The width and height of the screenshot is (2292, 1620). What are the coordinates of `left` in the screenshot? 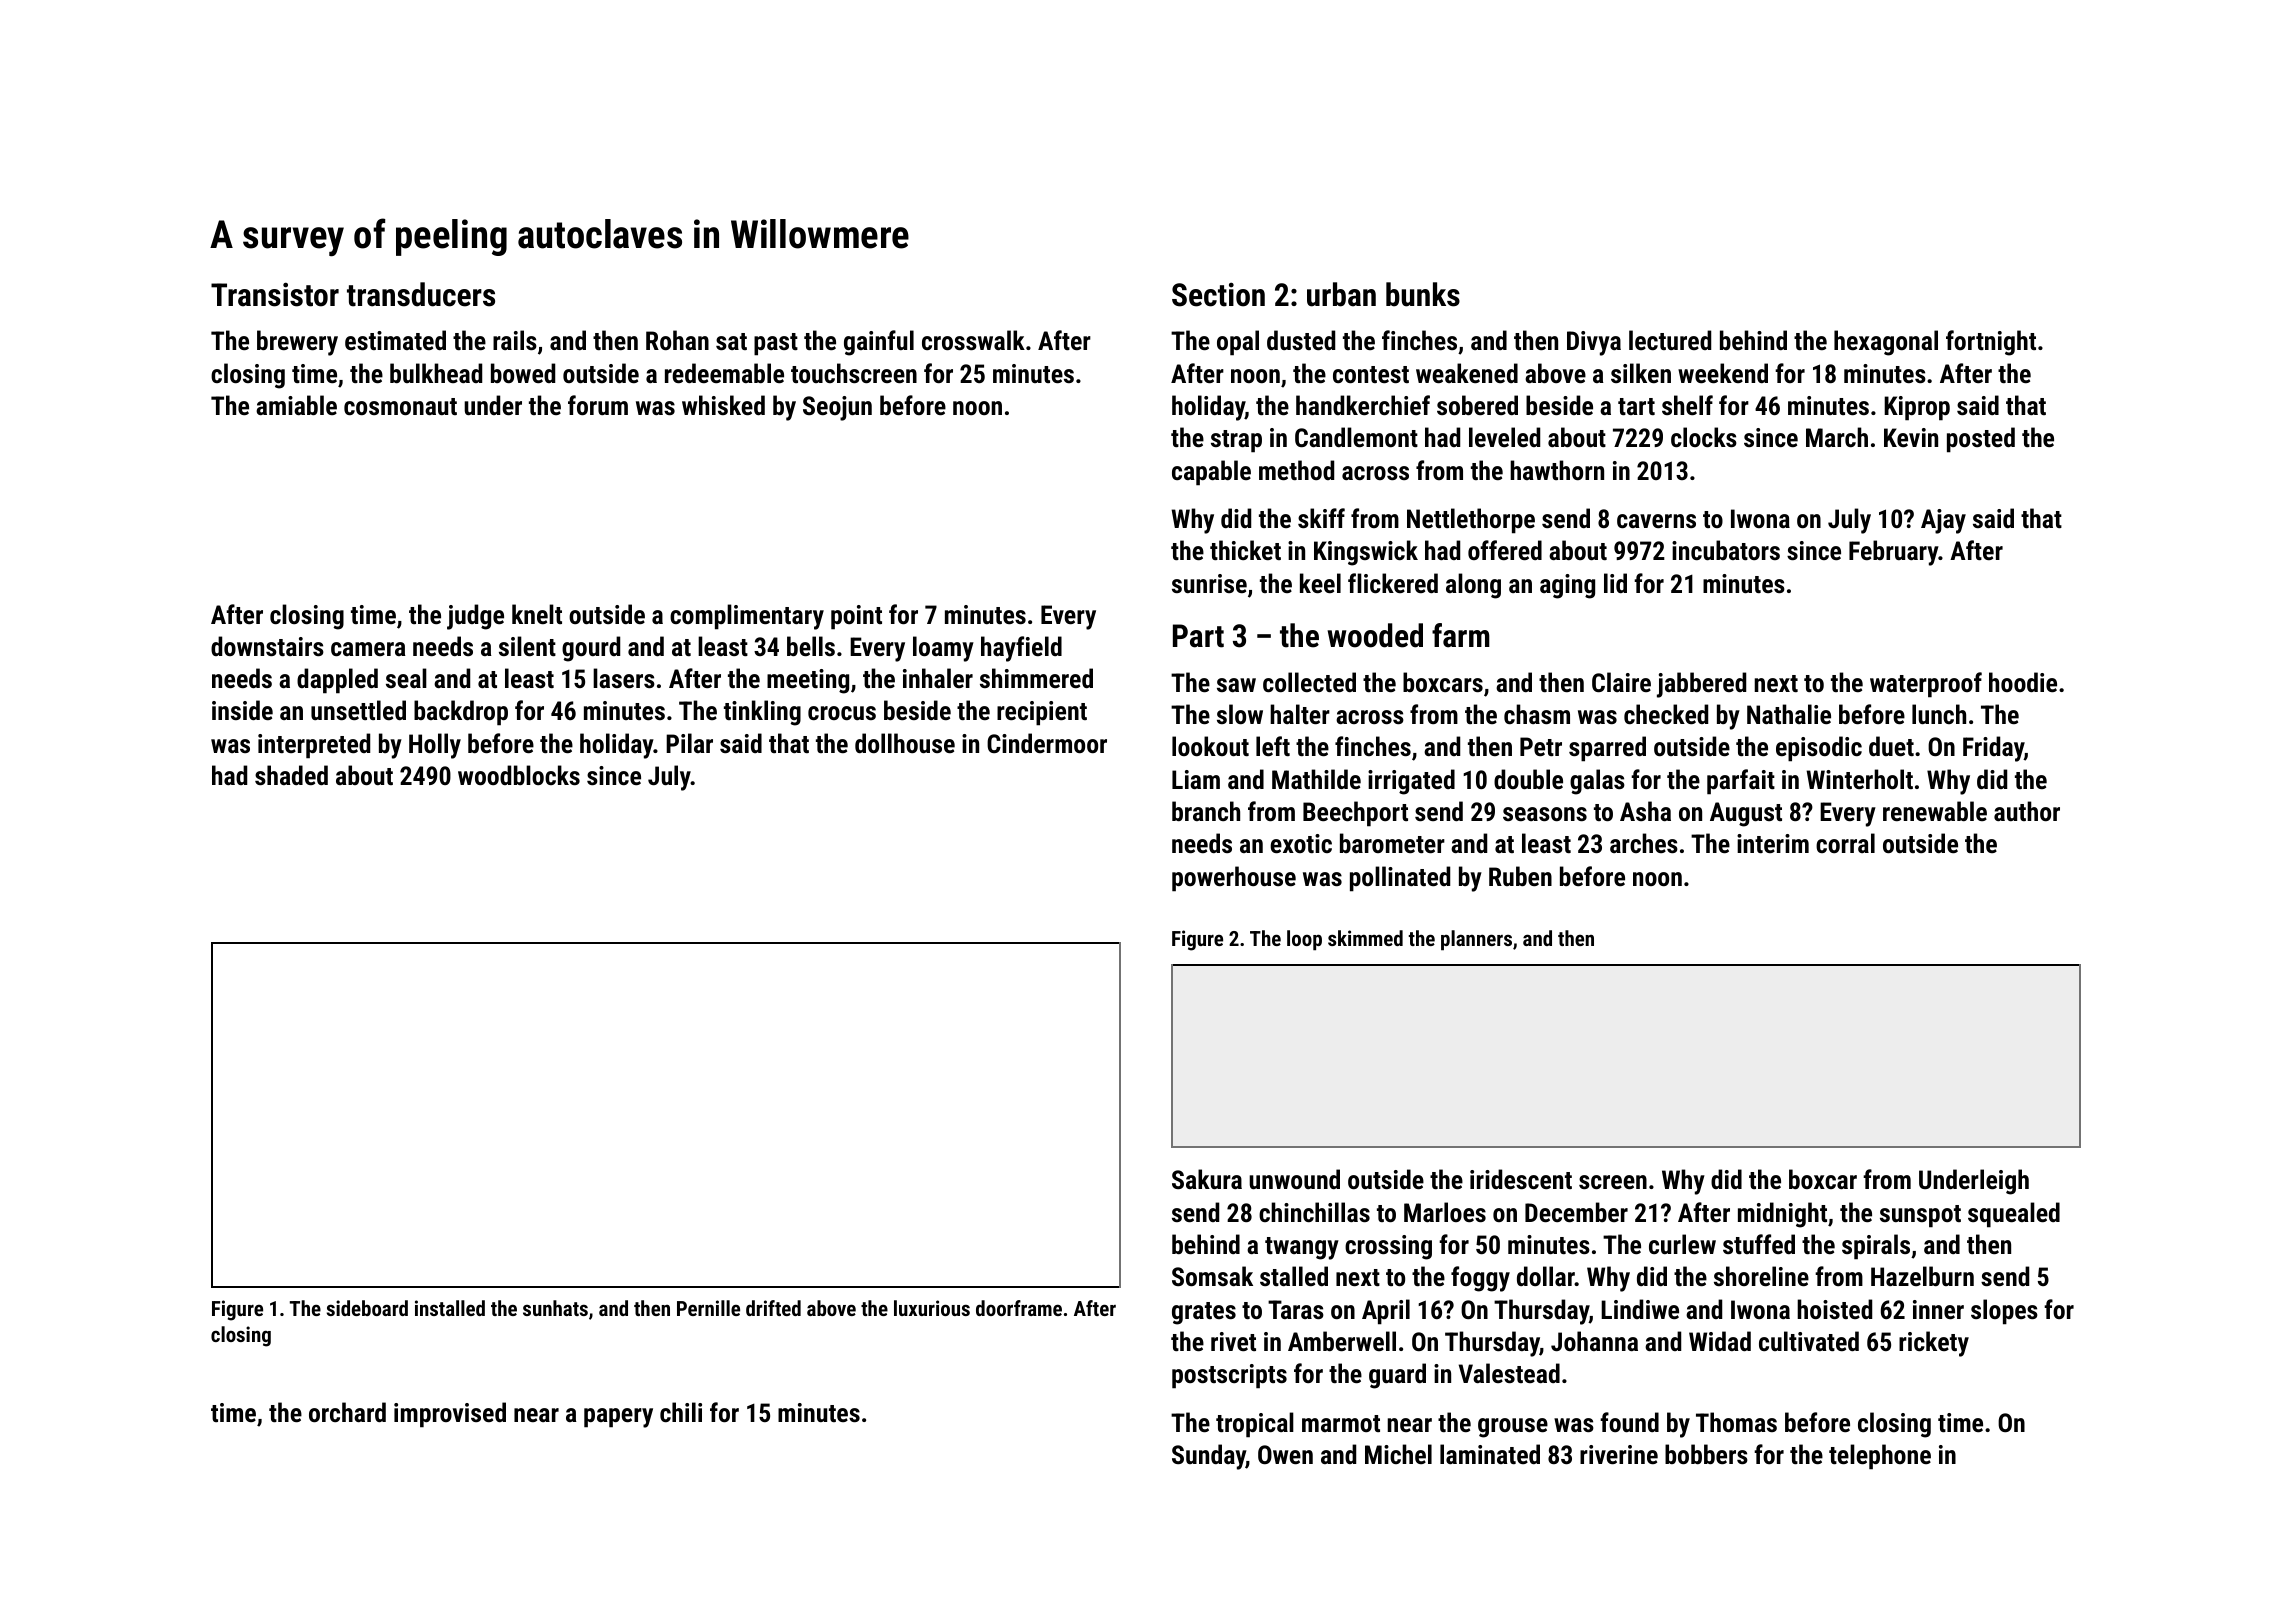 It's located at (1273, 746).
